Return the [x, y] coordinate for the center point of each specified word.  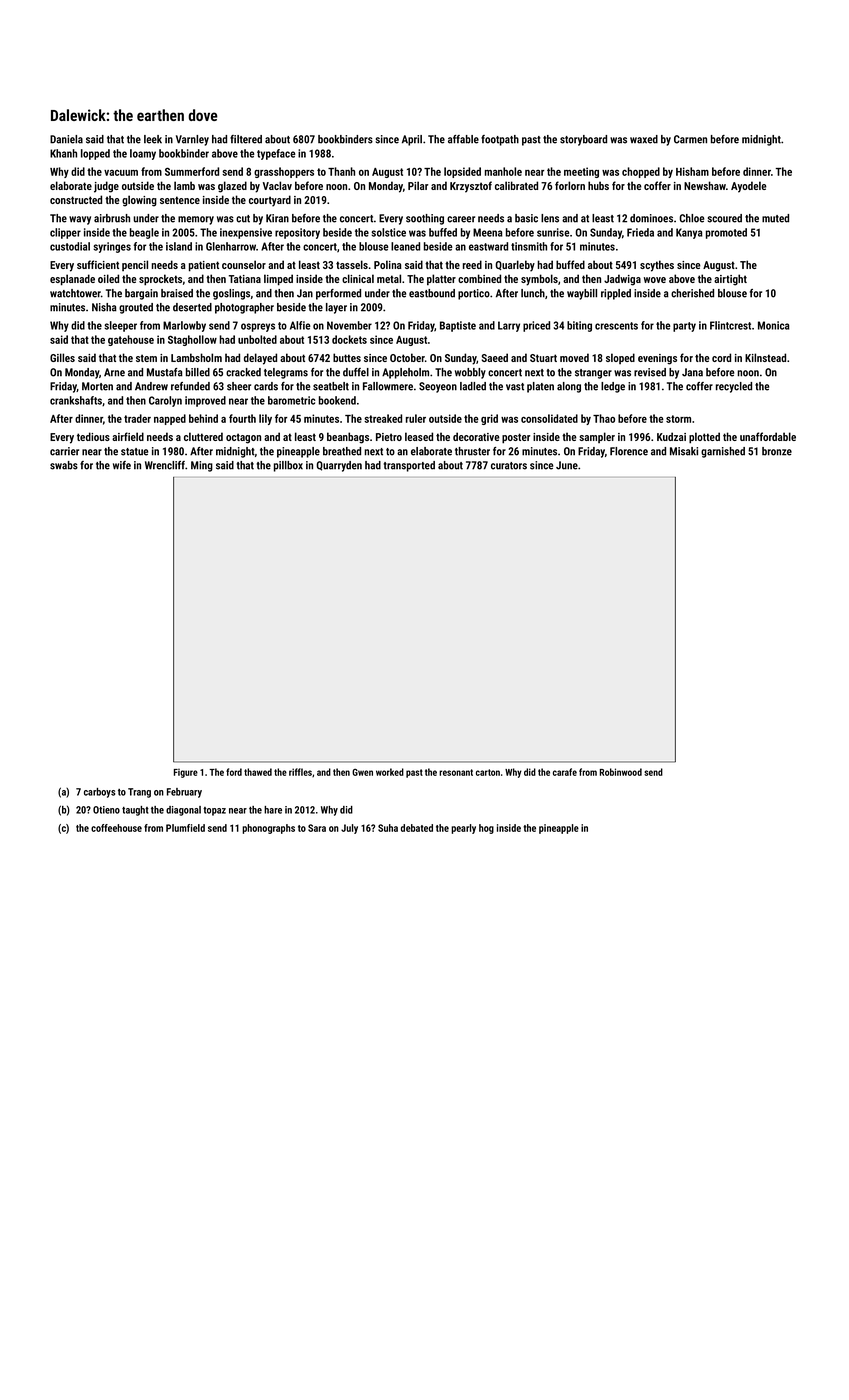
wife [122, 465]
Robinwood [621, 772]
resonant [456, 772]
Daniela [66, 139]
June [567, 465]
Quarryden [339, 466]
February [184, 793]
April [412, 140]
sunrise [553, 232]
